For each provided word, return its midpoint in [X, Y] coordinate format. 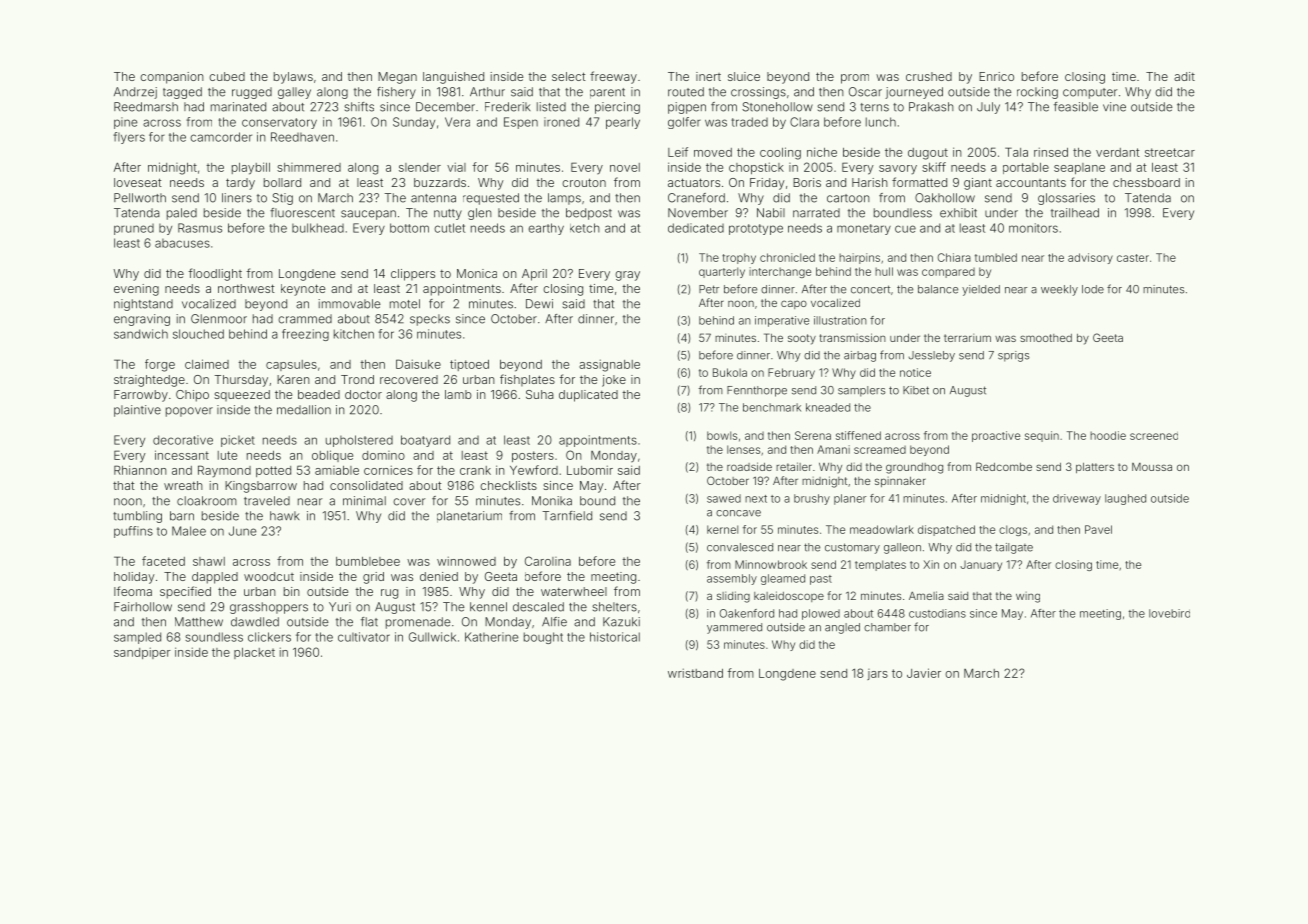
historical [615, 637]
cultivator [364, 637]
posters [533, 456]
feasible [1076, 107]
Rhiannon [140, 470]
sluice [744, 76]
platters [1095, 468]
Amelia [926, 595]
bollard [282, 182]
